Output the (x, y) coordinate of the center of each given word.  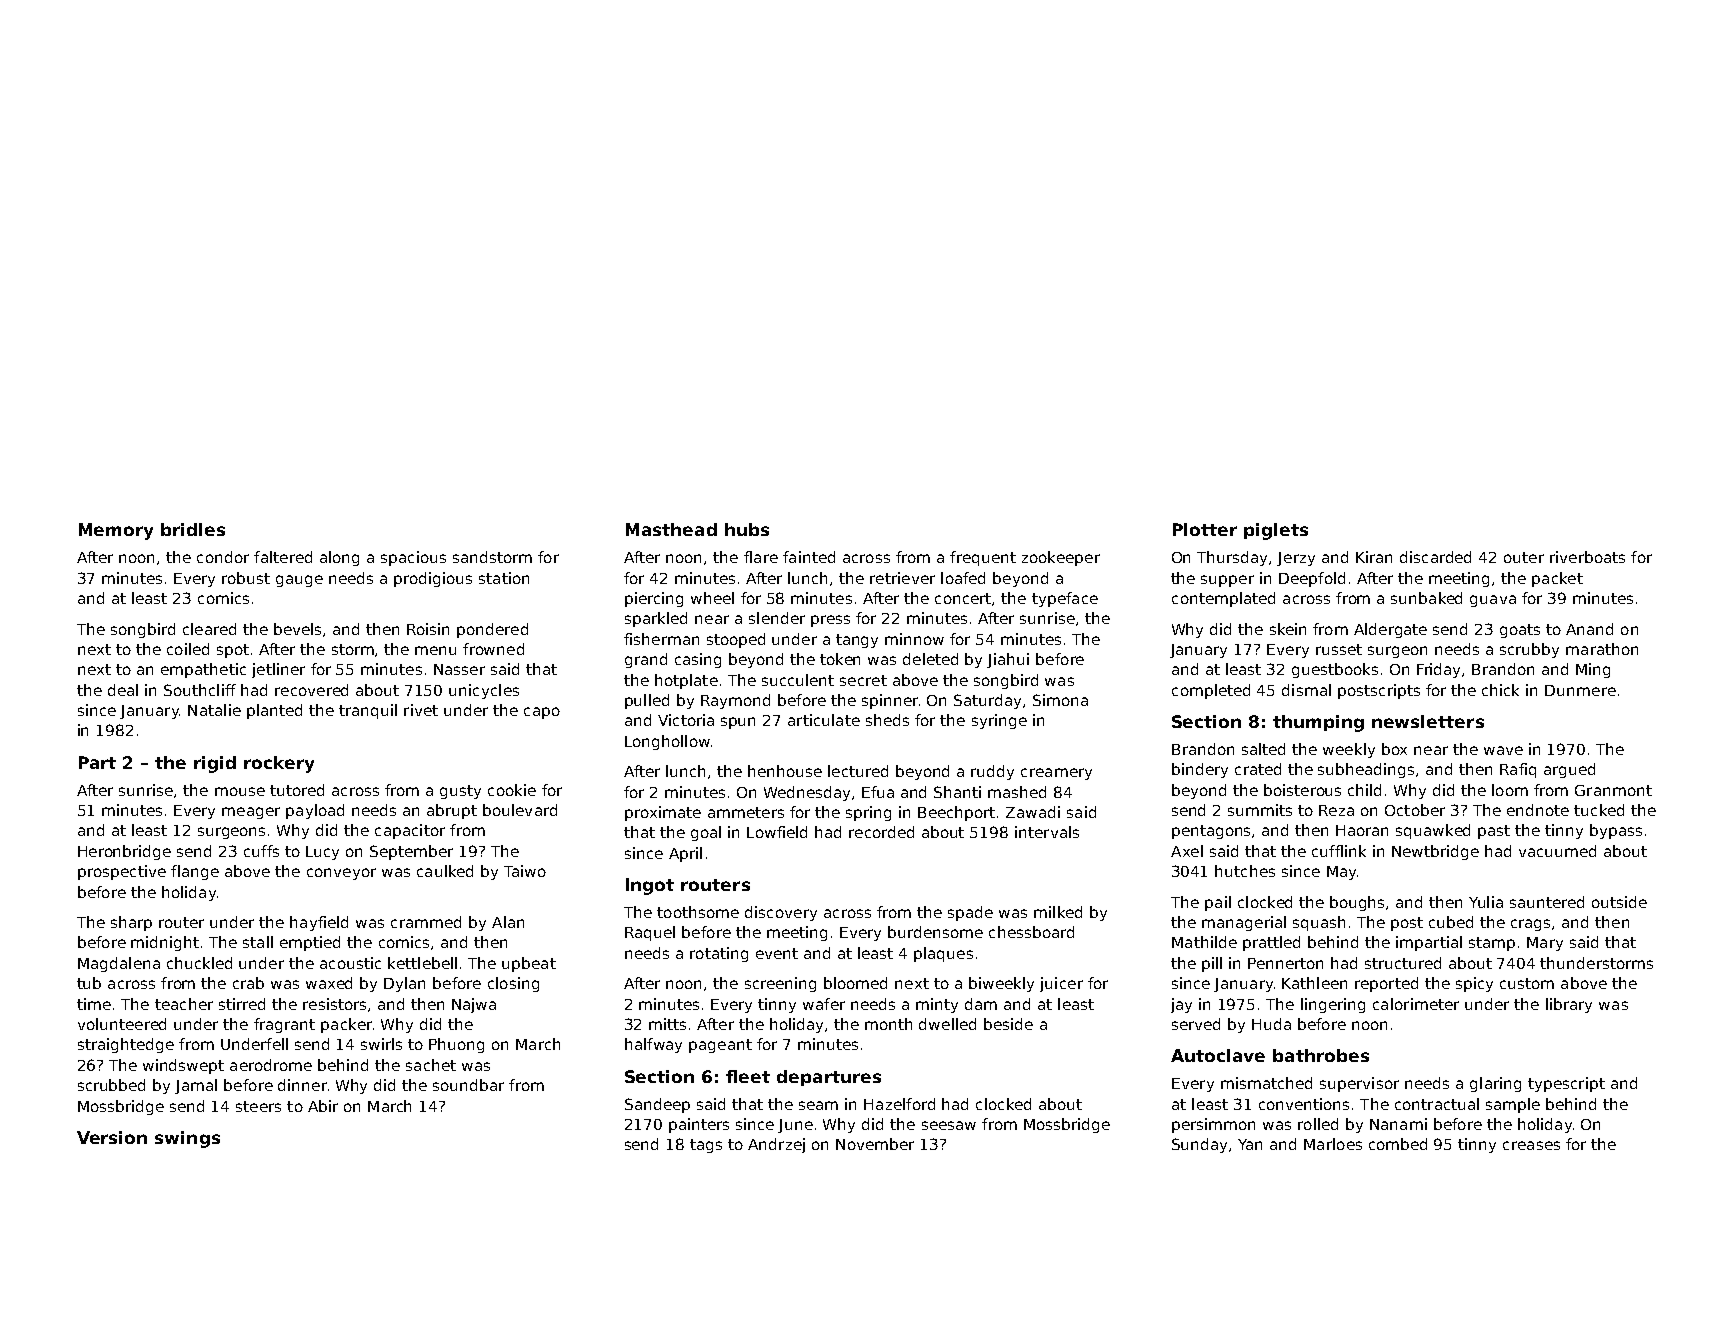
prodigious (433, 579)
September (411, 852)
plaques (943, 954)
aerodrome (271, 1065)
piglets (1276, 531)
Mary (1545, 944)
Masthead (671, 529)
